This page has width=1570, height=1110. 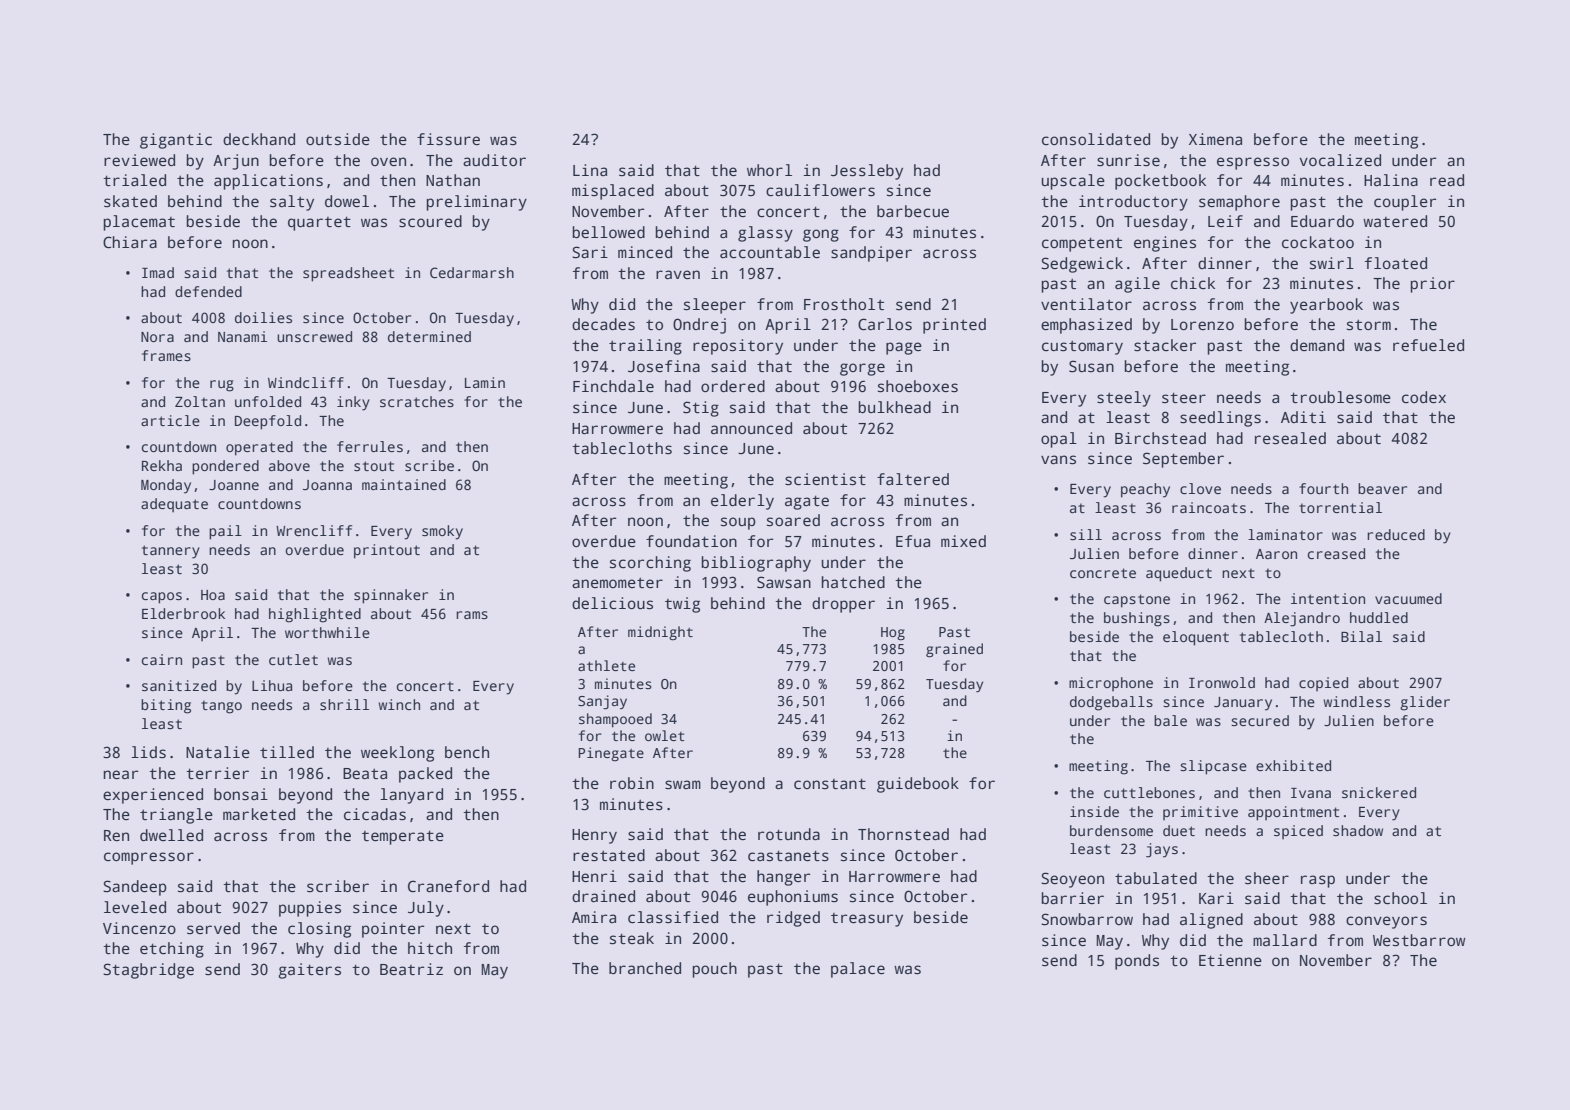 What do you see at coordinates (309, 971) in the page?
I see `gaiters` at bounding box center [309, 971].
